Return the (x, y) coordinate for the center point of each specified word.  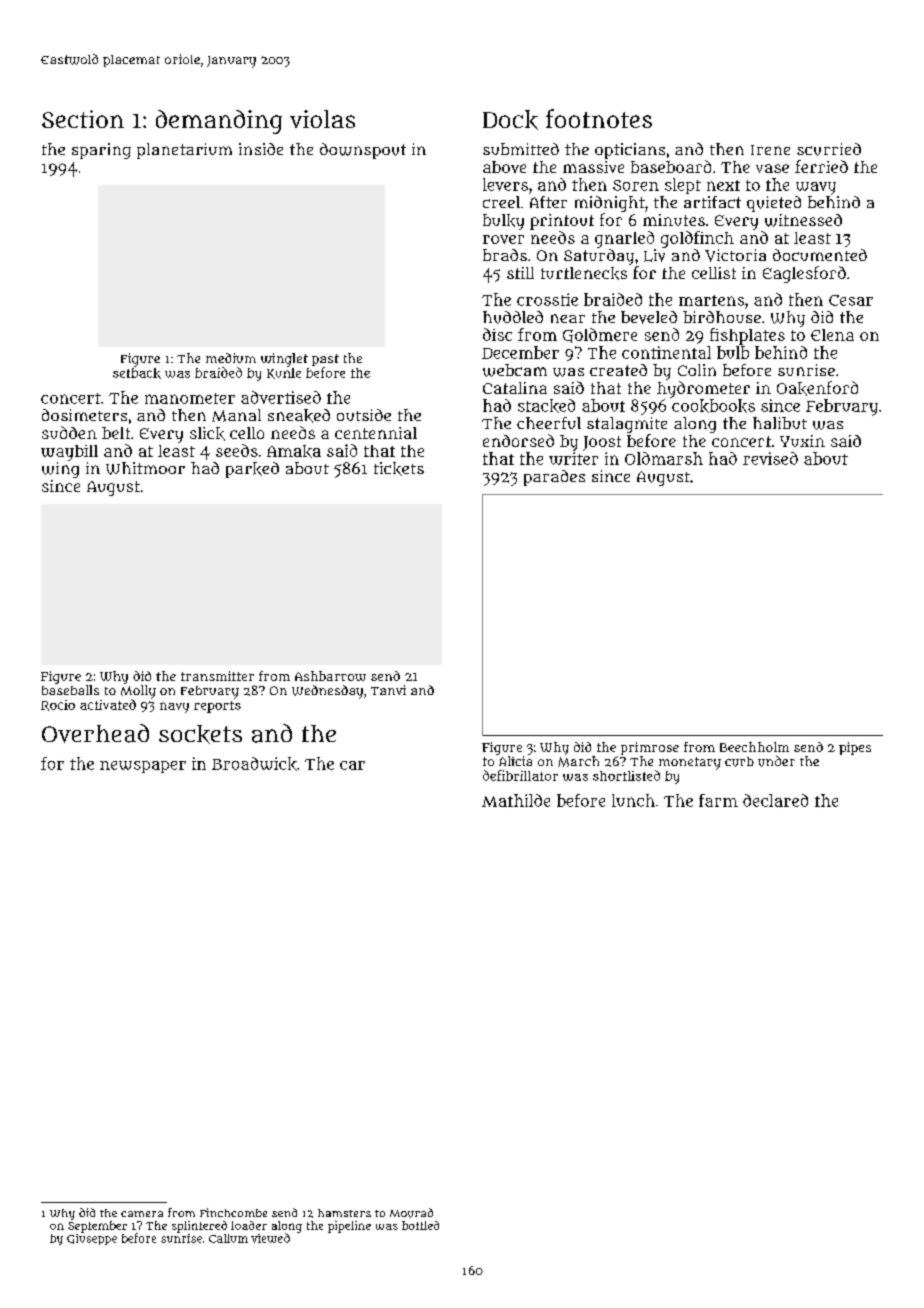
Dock (510, 120)
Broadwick (254, 764)
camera (142, 1214)
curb (739, 762)
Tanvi (388, 690)
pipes (855, 748)
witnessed (803, 220)
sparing (101, 151)
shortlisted (626, 775)
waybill (69, 453)
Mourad (411, 1213)
